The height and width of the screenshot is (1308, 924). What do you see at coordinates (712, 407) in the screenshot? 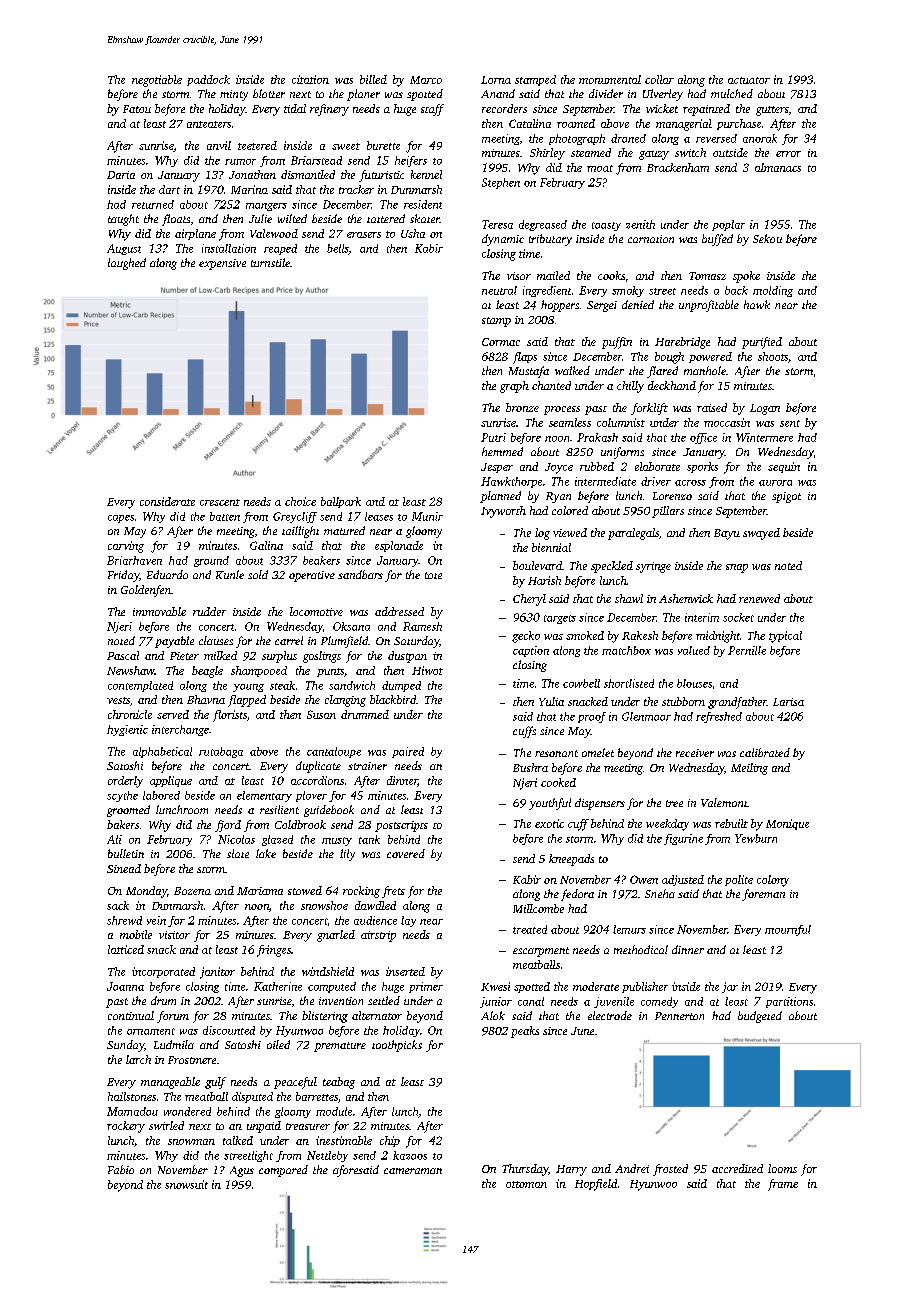
I see `raised` at bounding box center [712, 407].
